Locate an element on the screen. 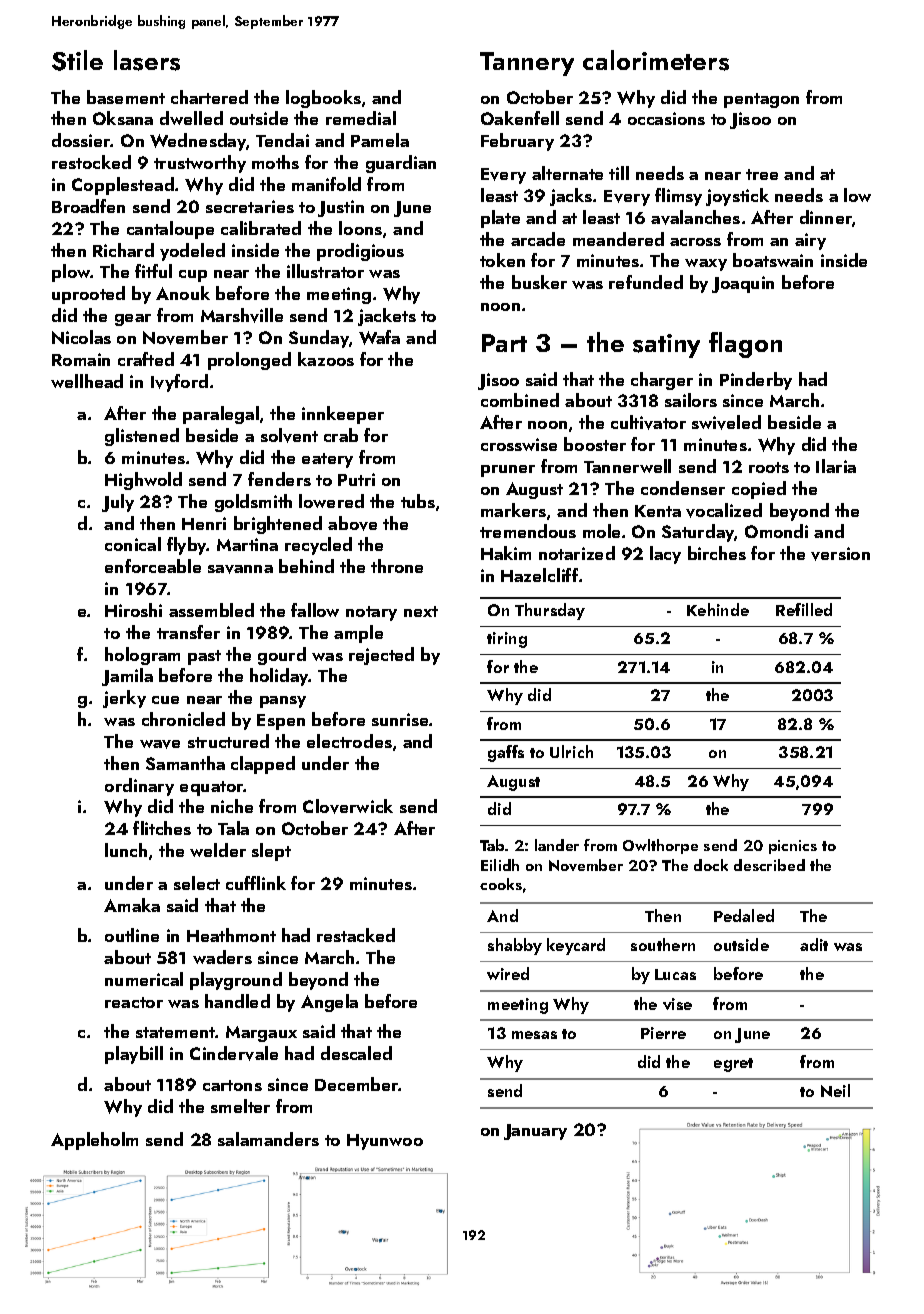  Angela is located at coordinates (329, 1003).
